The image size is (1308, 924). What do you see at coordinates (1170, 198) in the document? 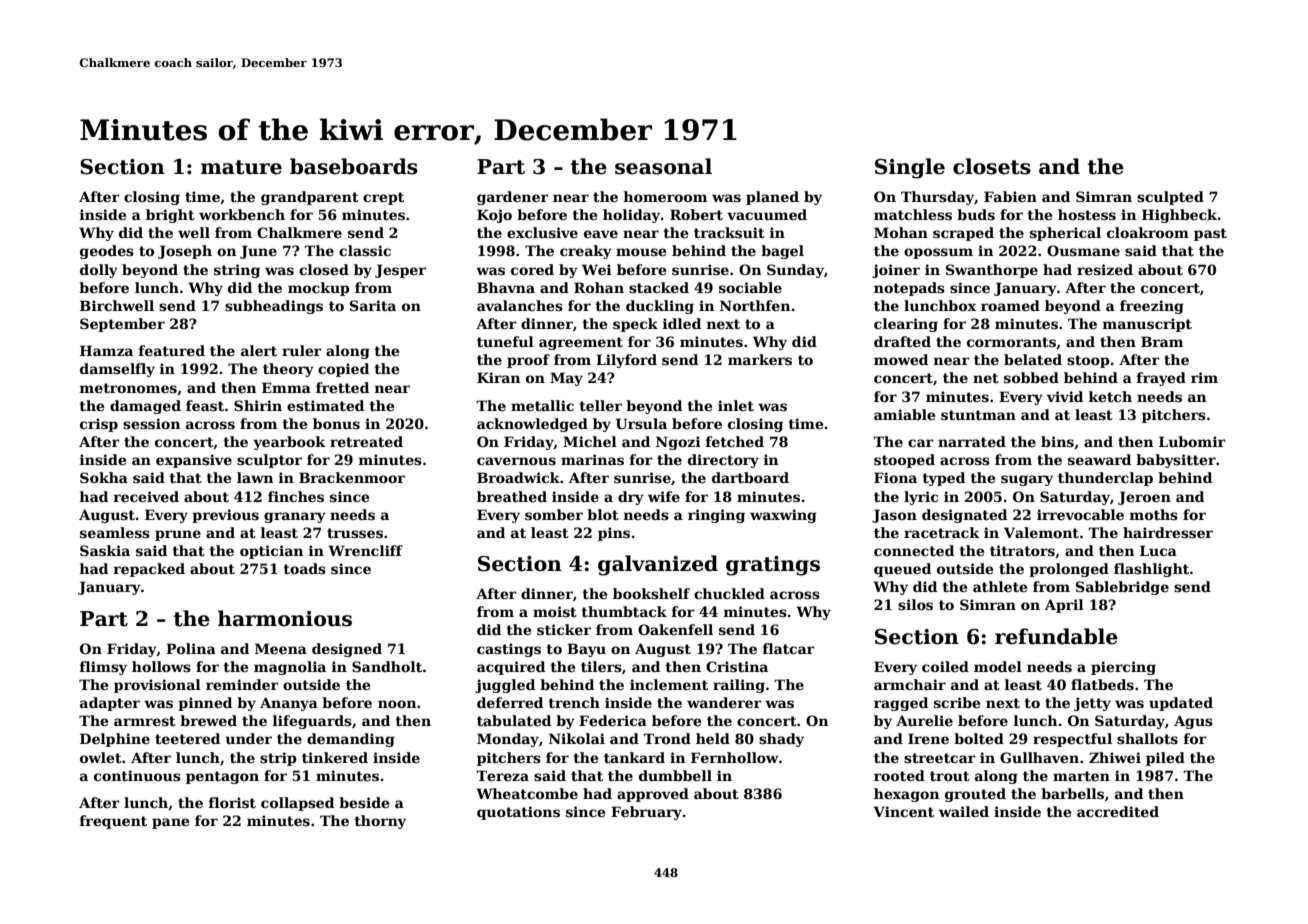
I see `sculpted` at bounding box center [1170, 198].
